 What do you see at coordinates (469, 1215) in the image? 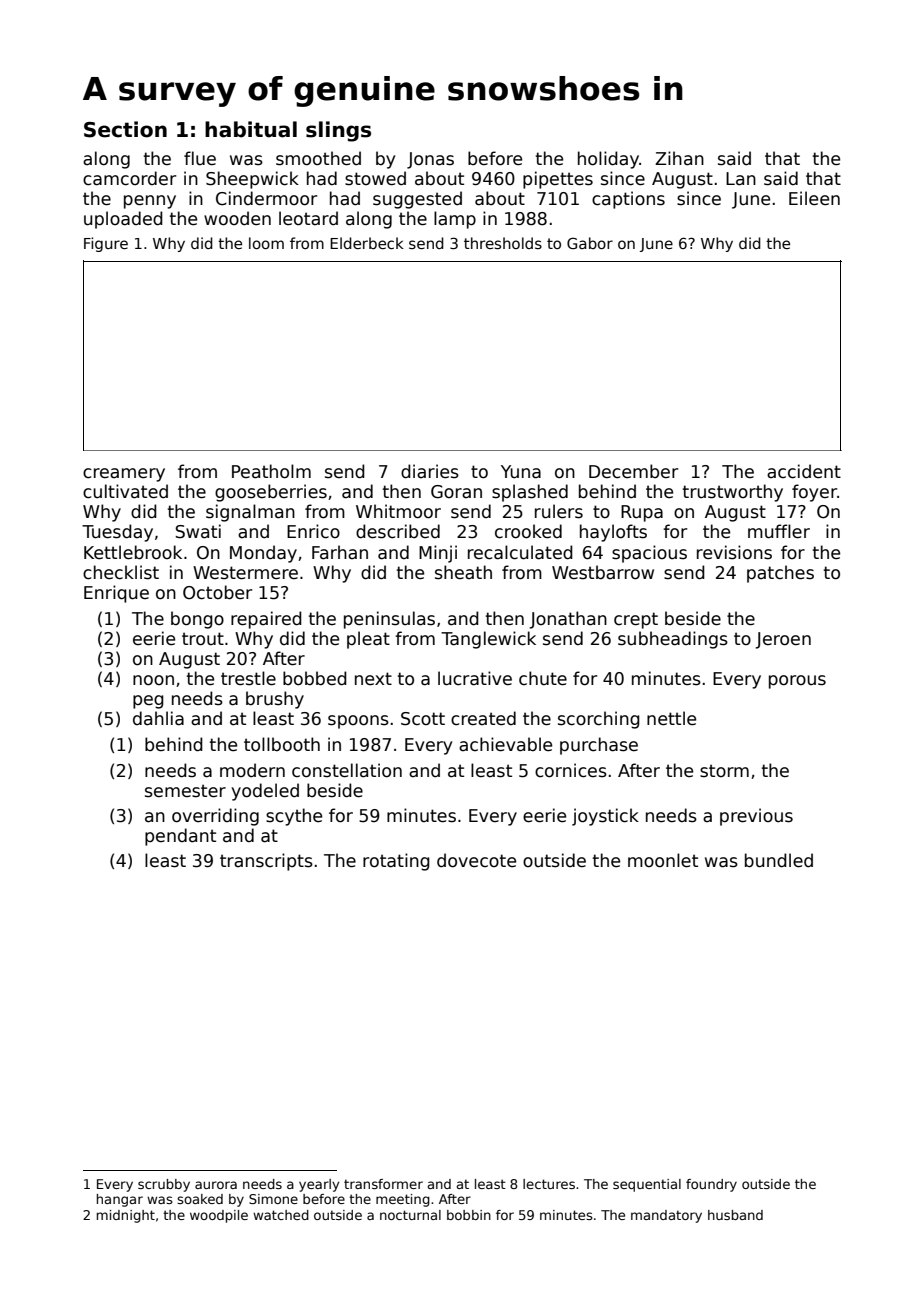
I see `bobbin` at bounding box center [469, 1215].
